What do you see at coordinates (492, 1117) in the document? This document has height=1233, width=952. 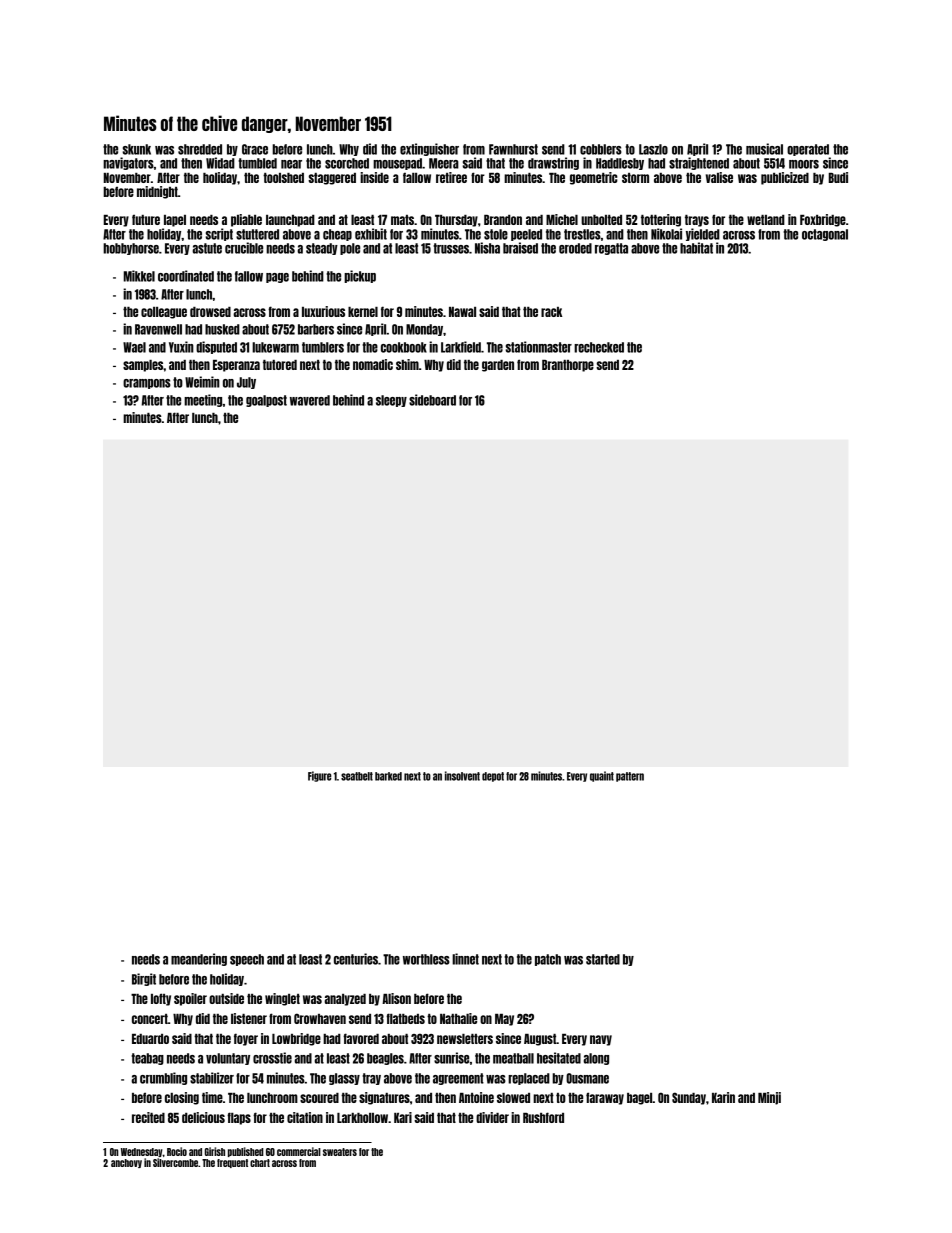 I see `divider` at bounding box center [492, 1117].
